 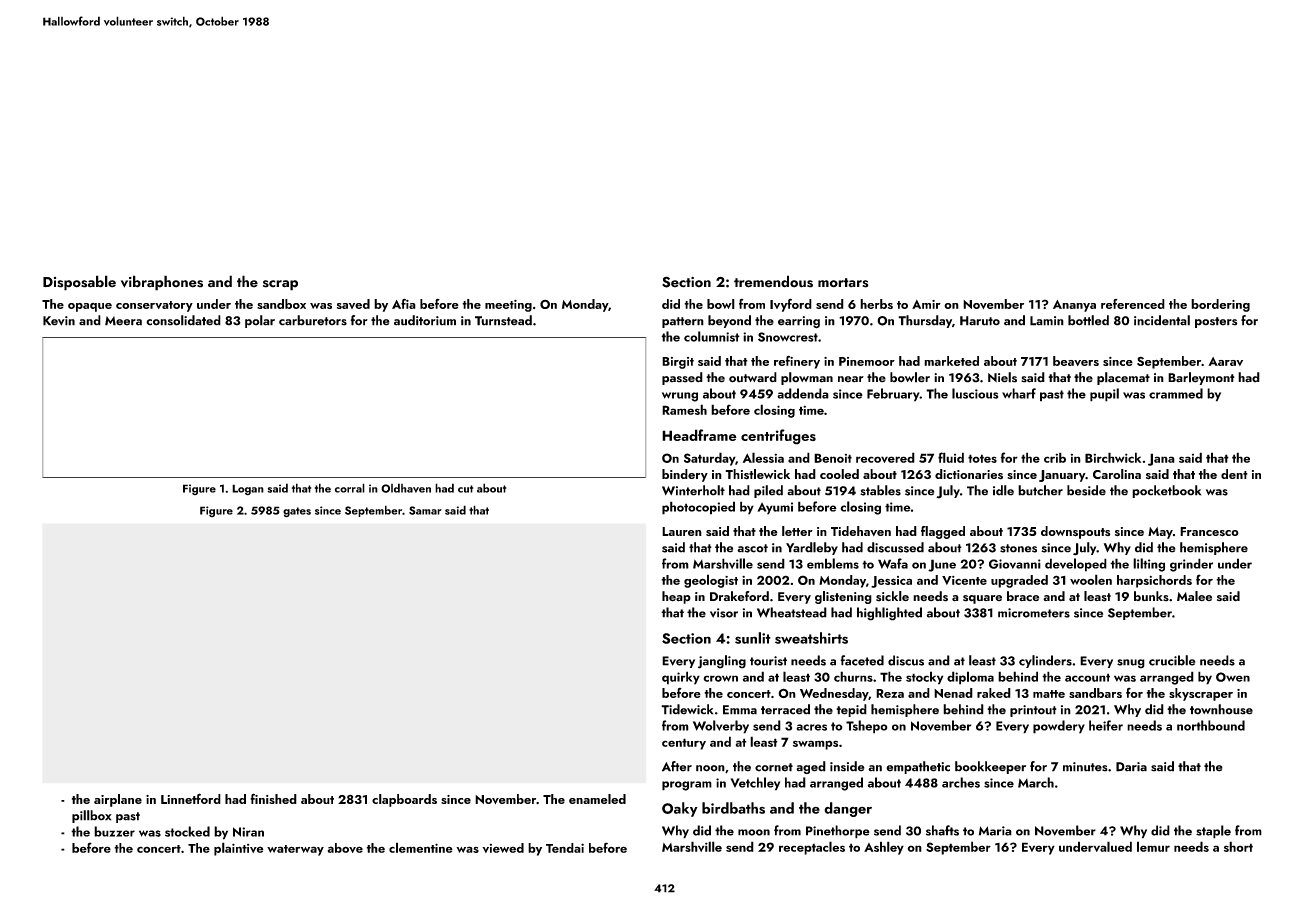 I want to click on clementine, so click(x=421, y=847).
